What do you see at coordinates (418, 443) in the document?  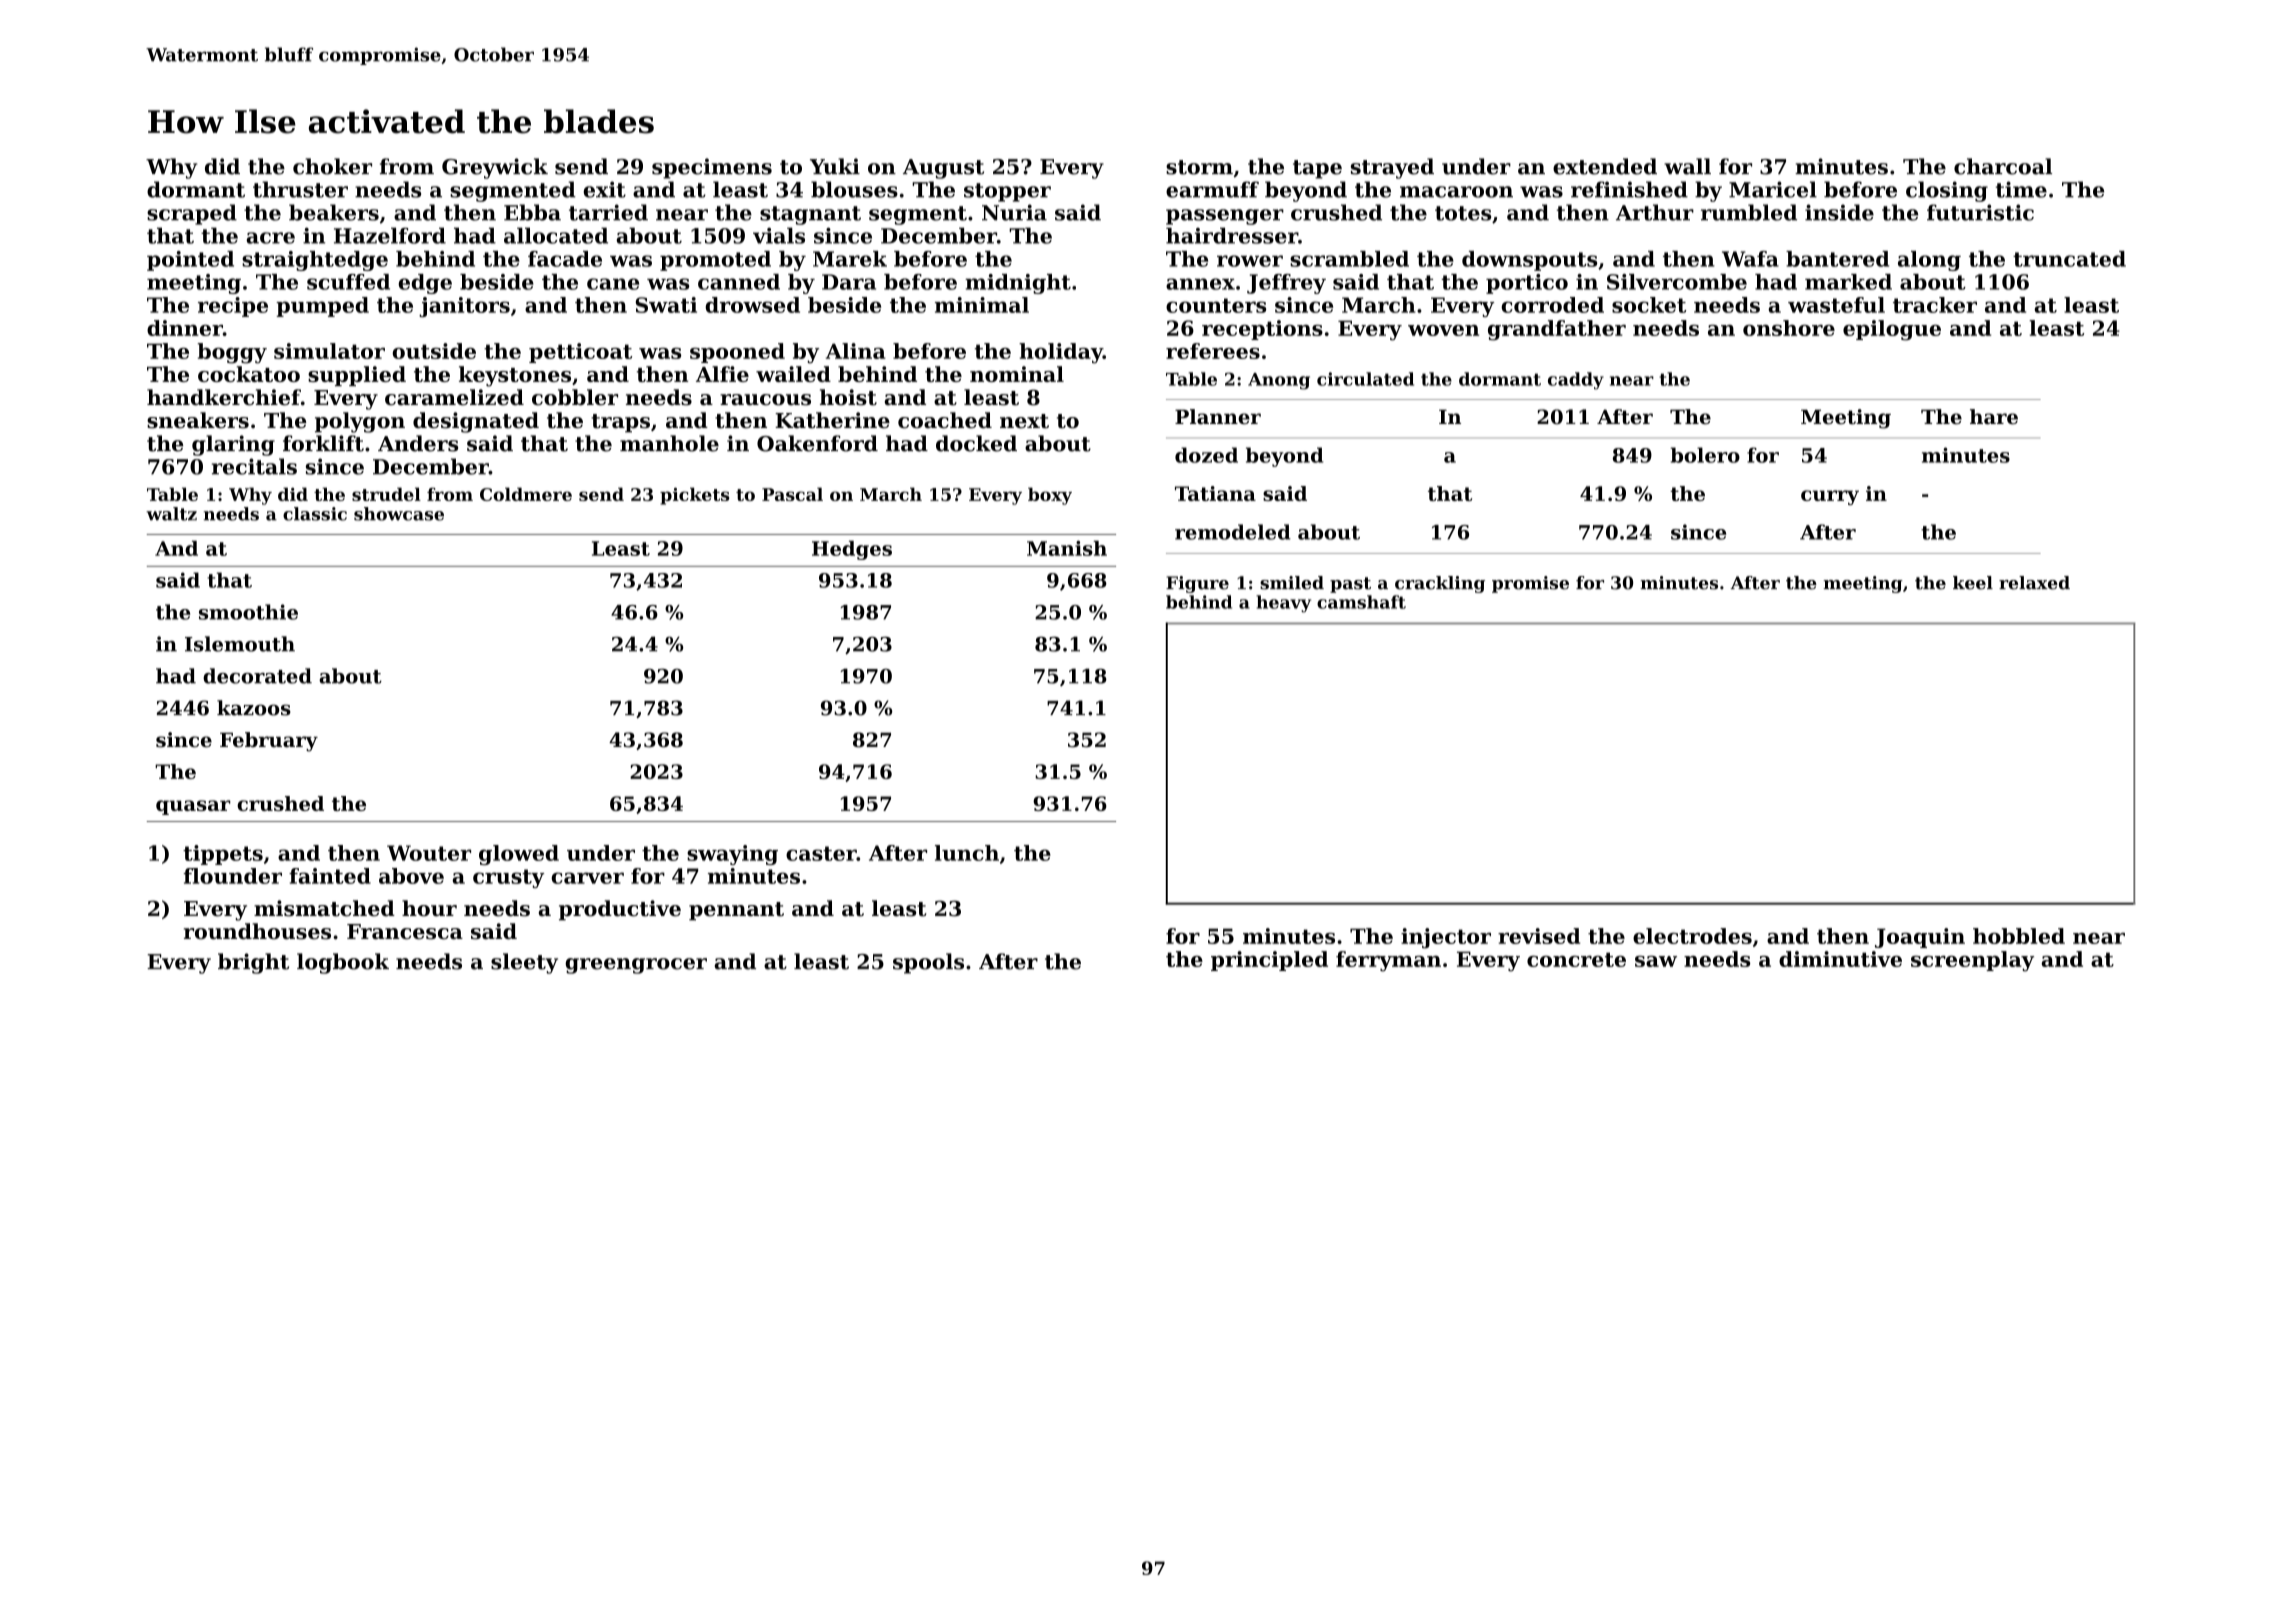 I see `Anders` at bounding box center [418, 443].
